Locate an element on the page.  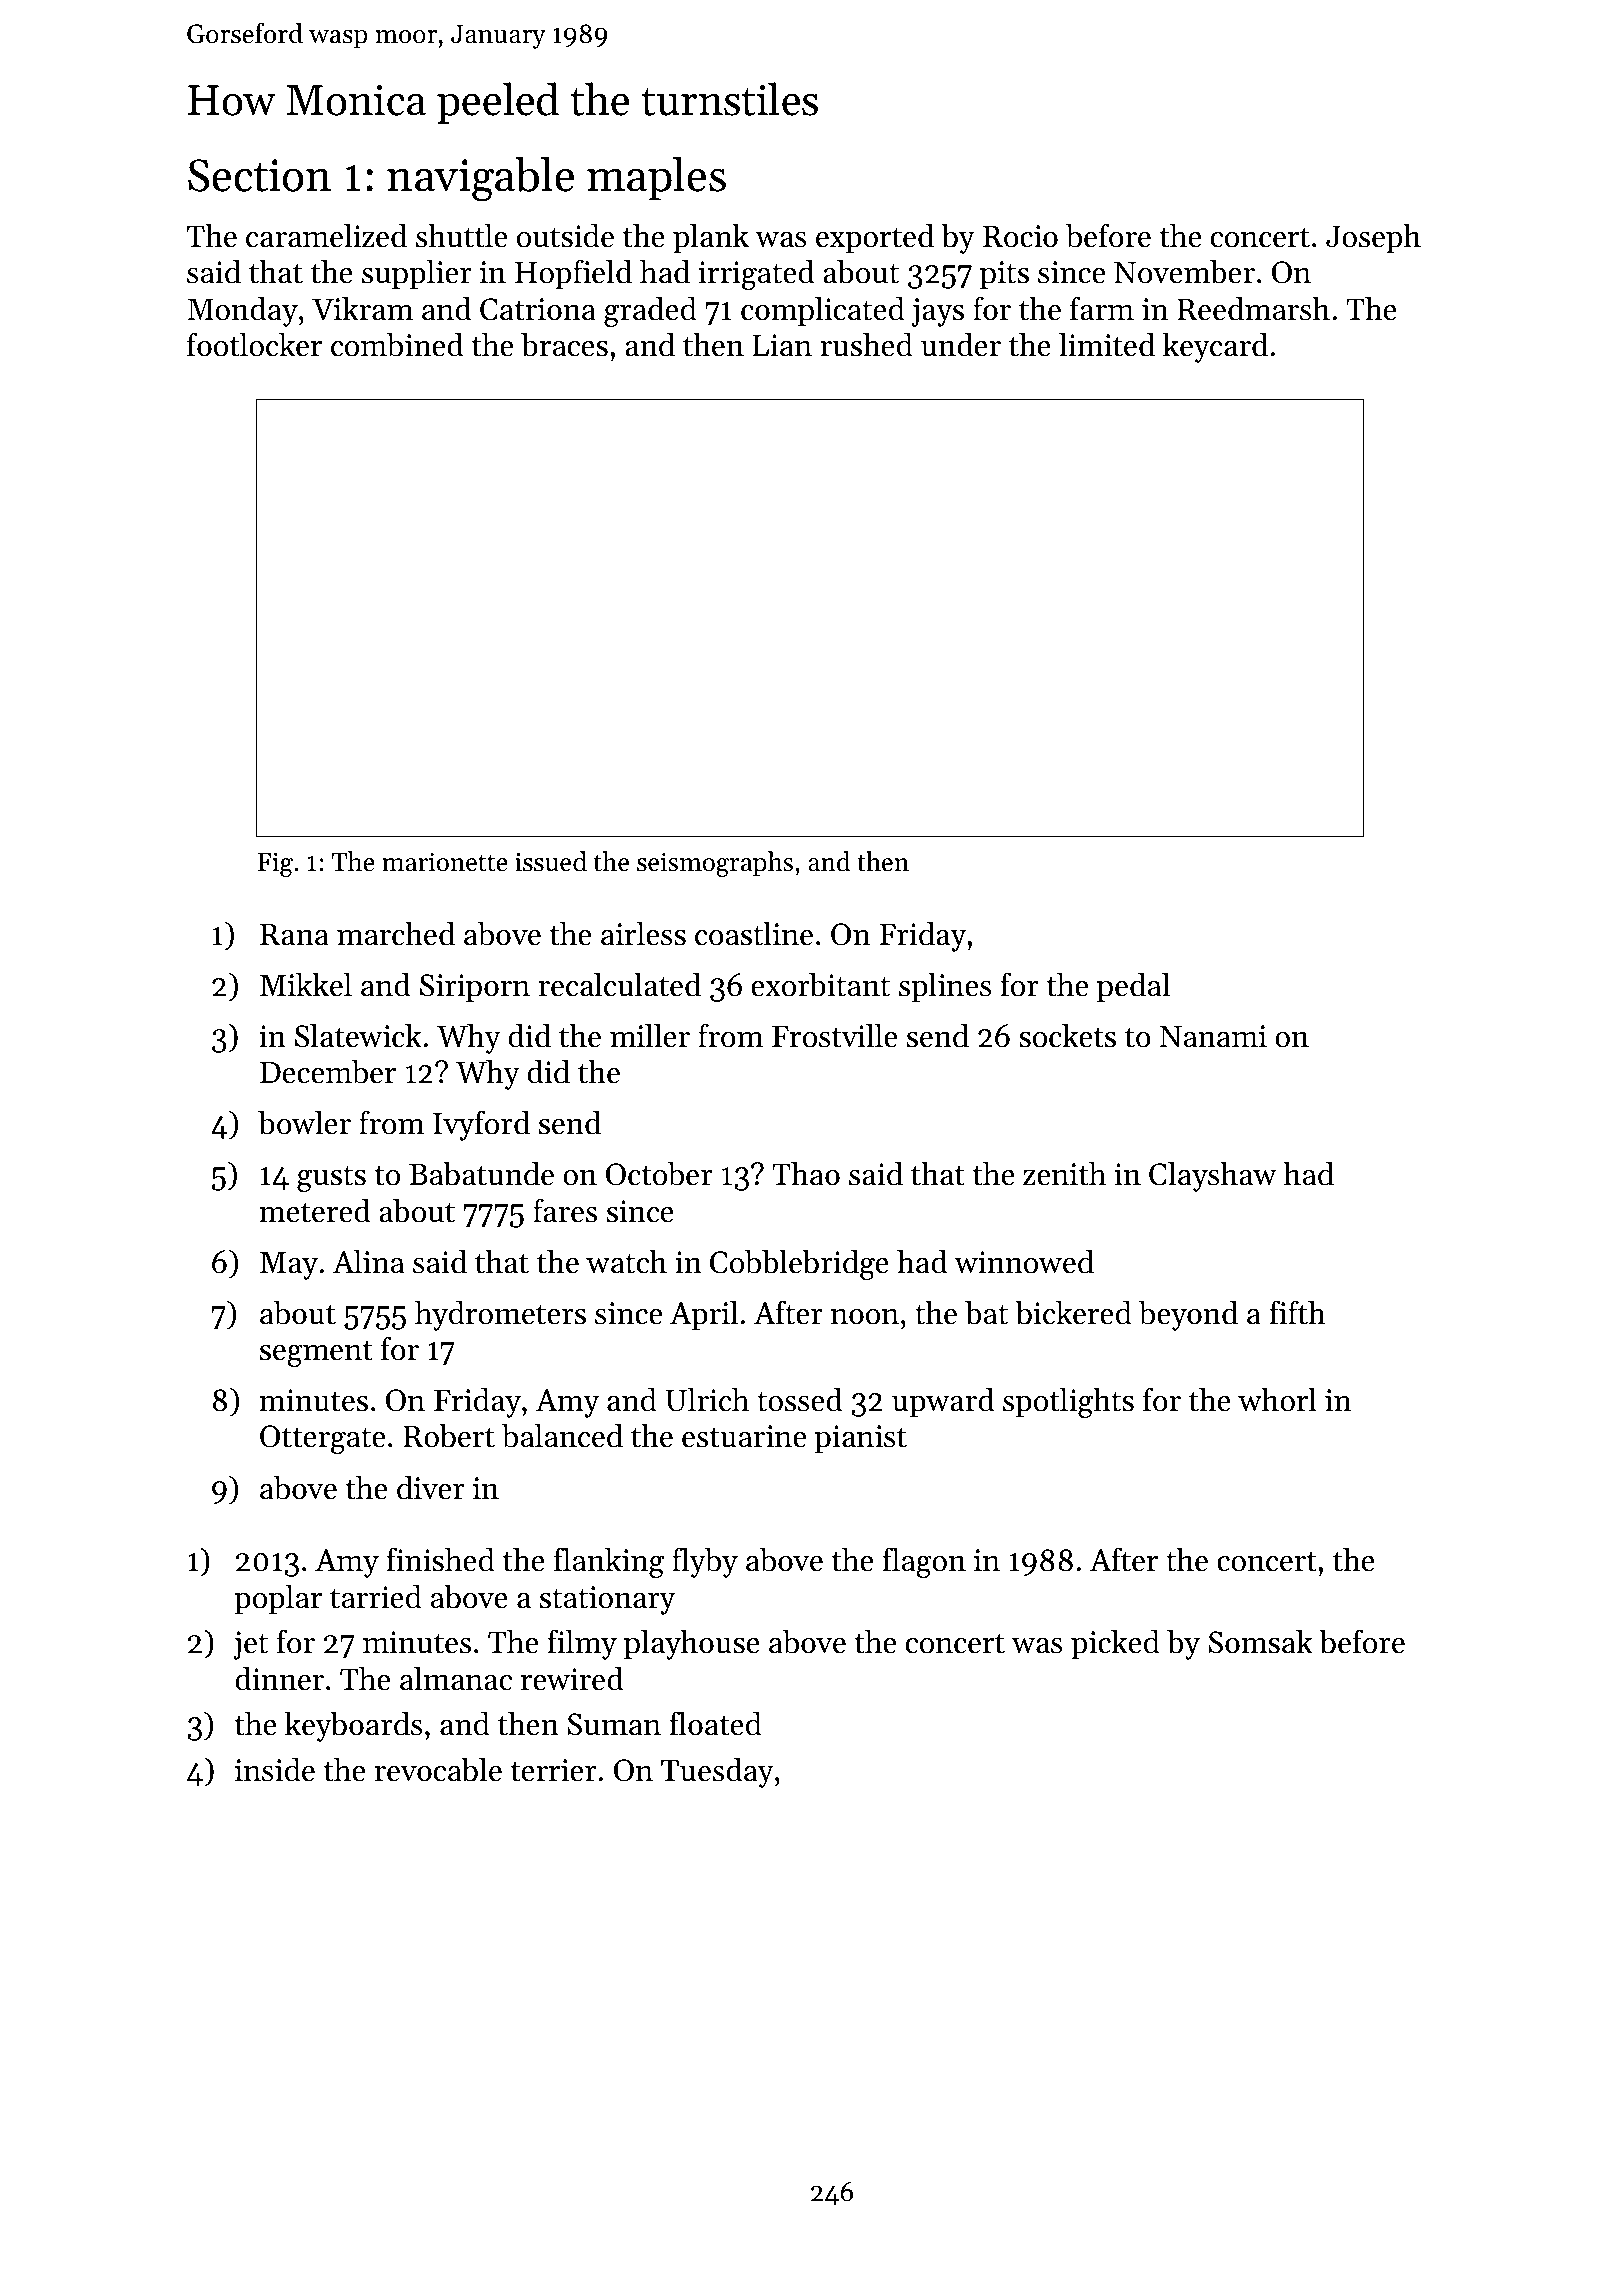
Somsak is located at coordinates (1260, 1641).
